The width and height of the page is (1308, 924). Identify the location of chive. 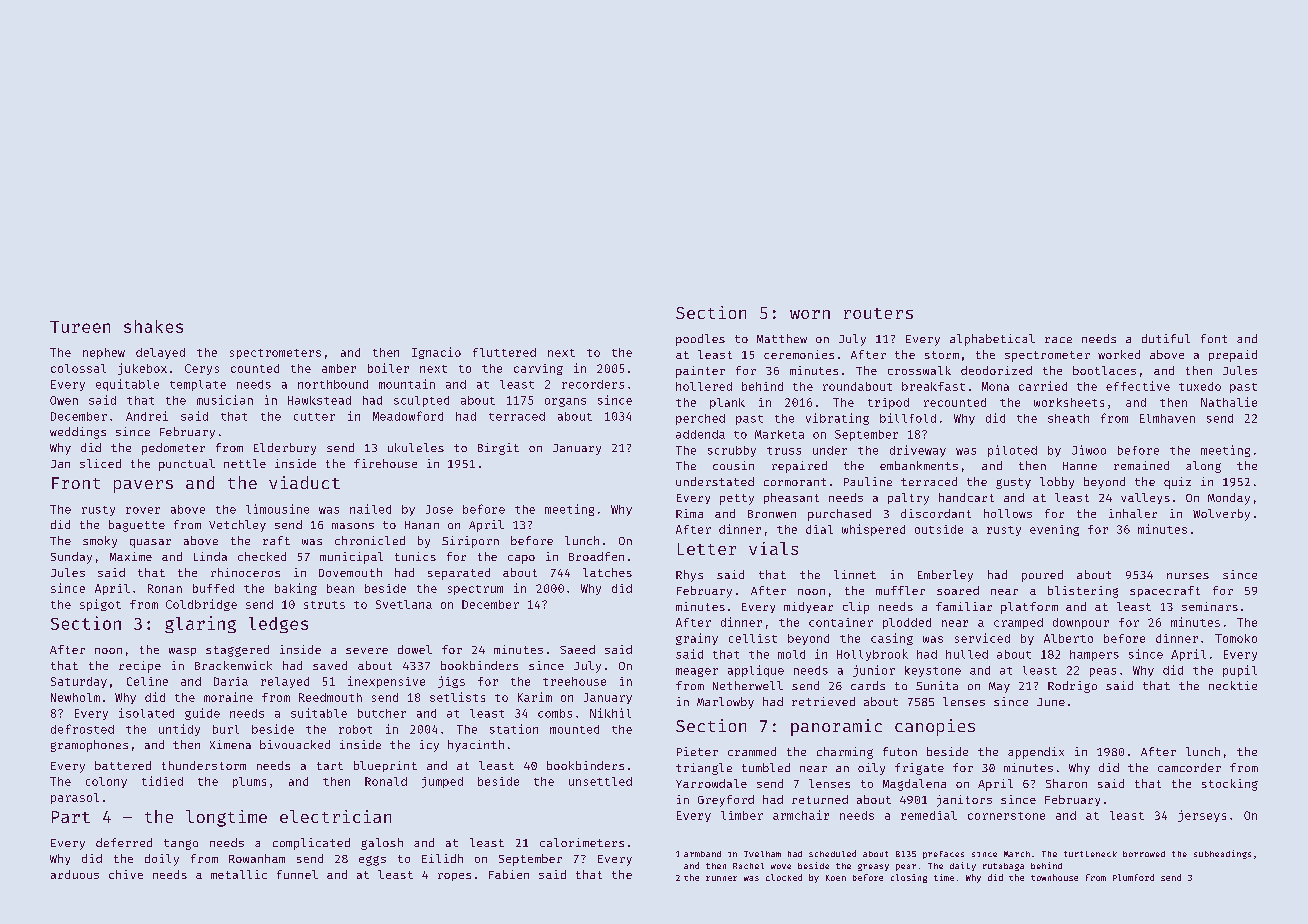
(126, 874).
